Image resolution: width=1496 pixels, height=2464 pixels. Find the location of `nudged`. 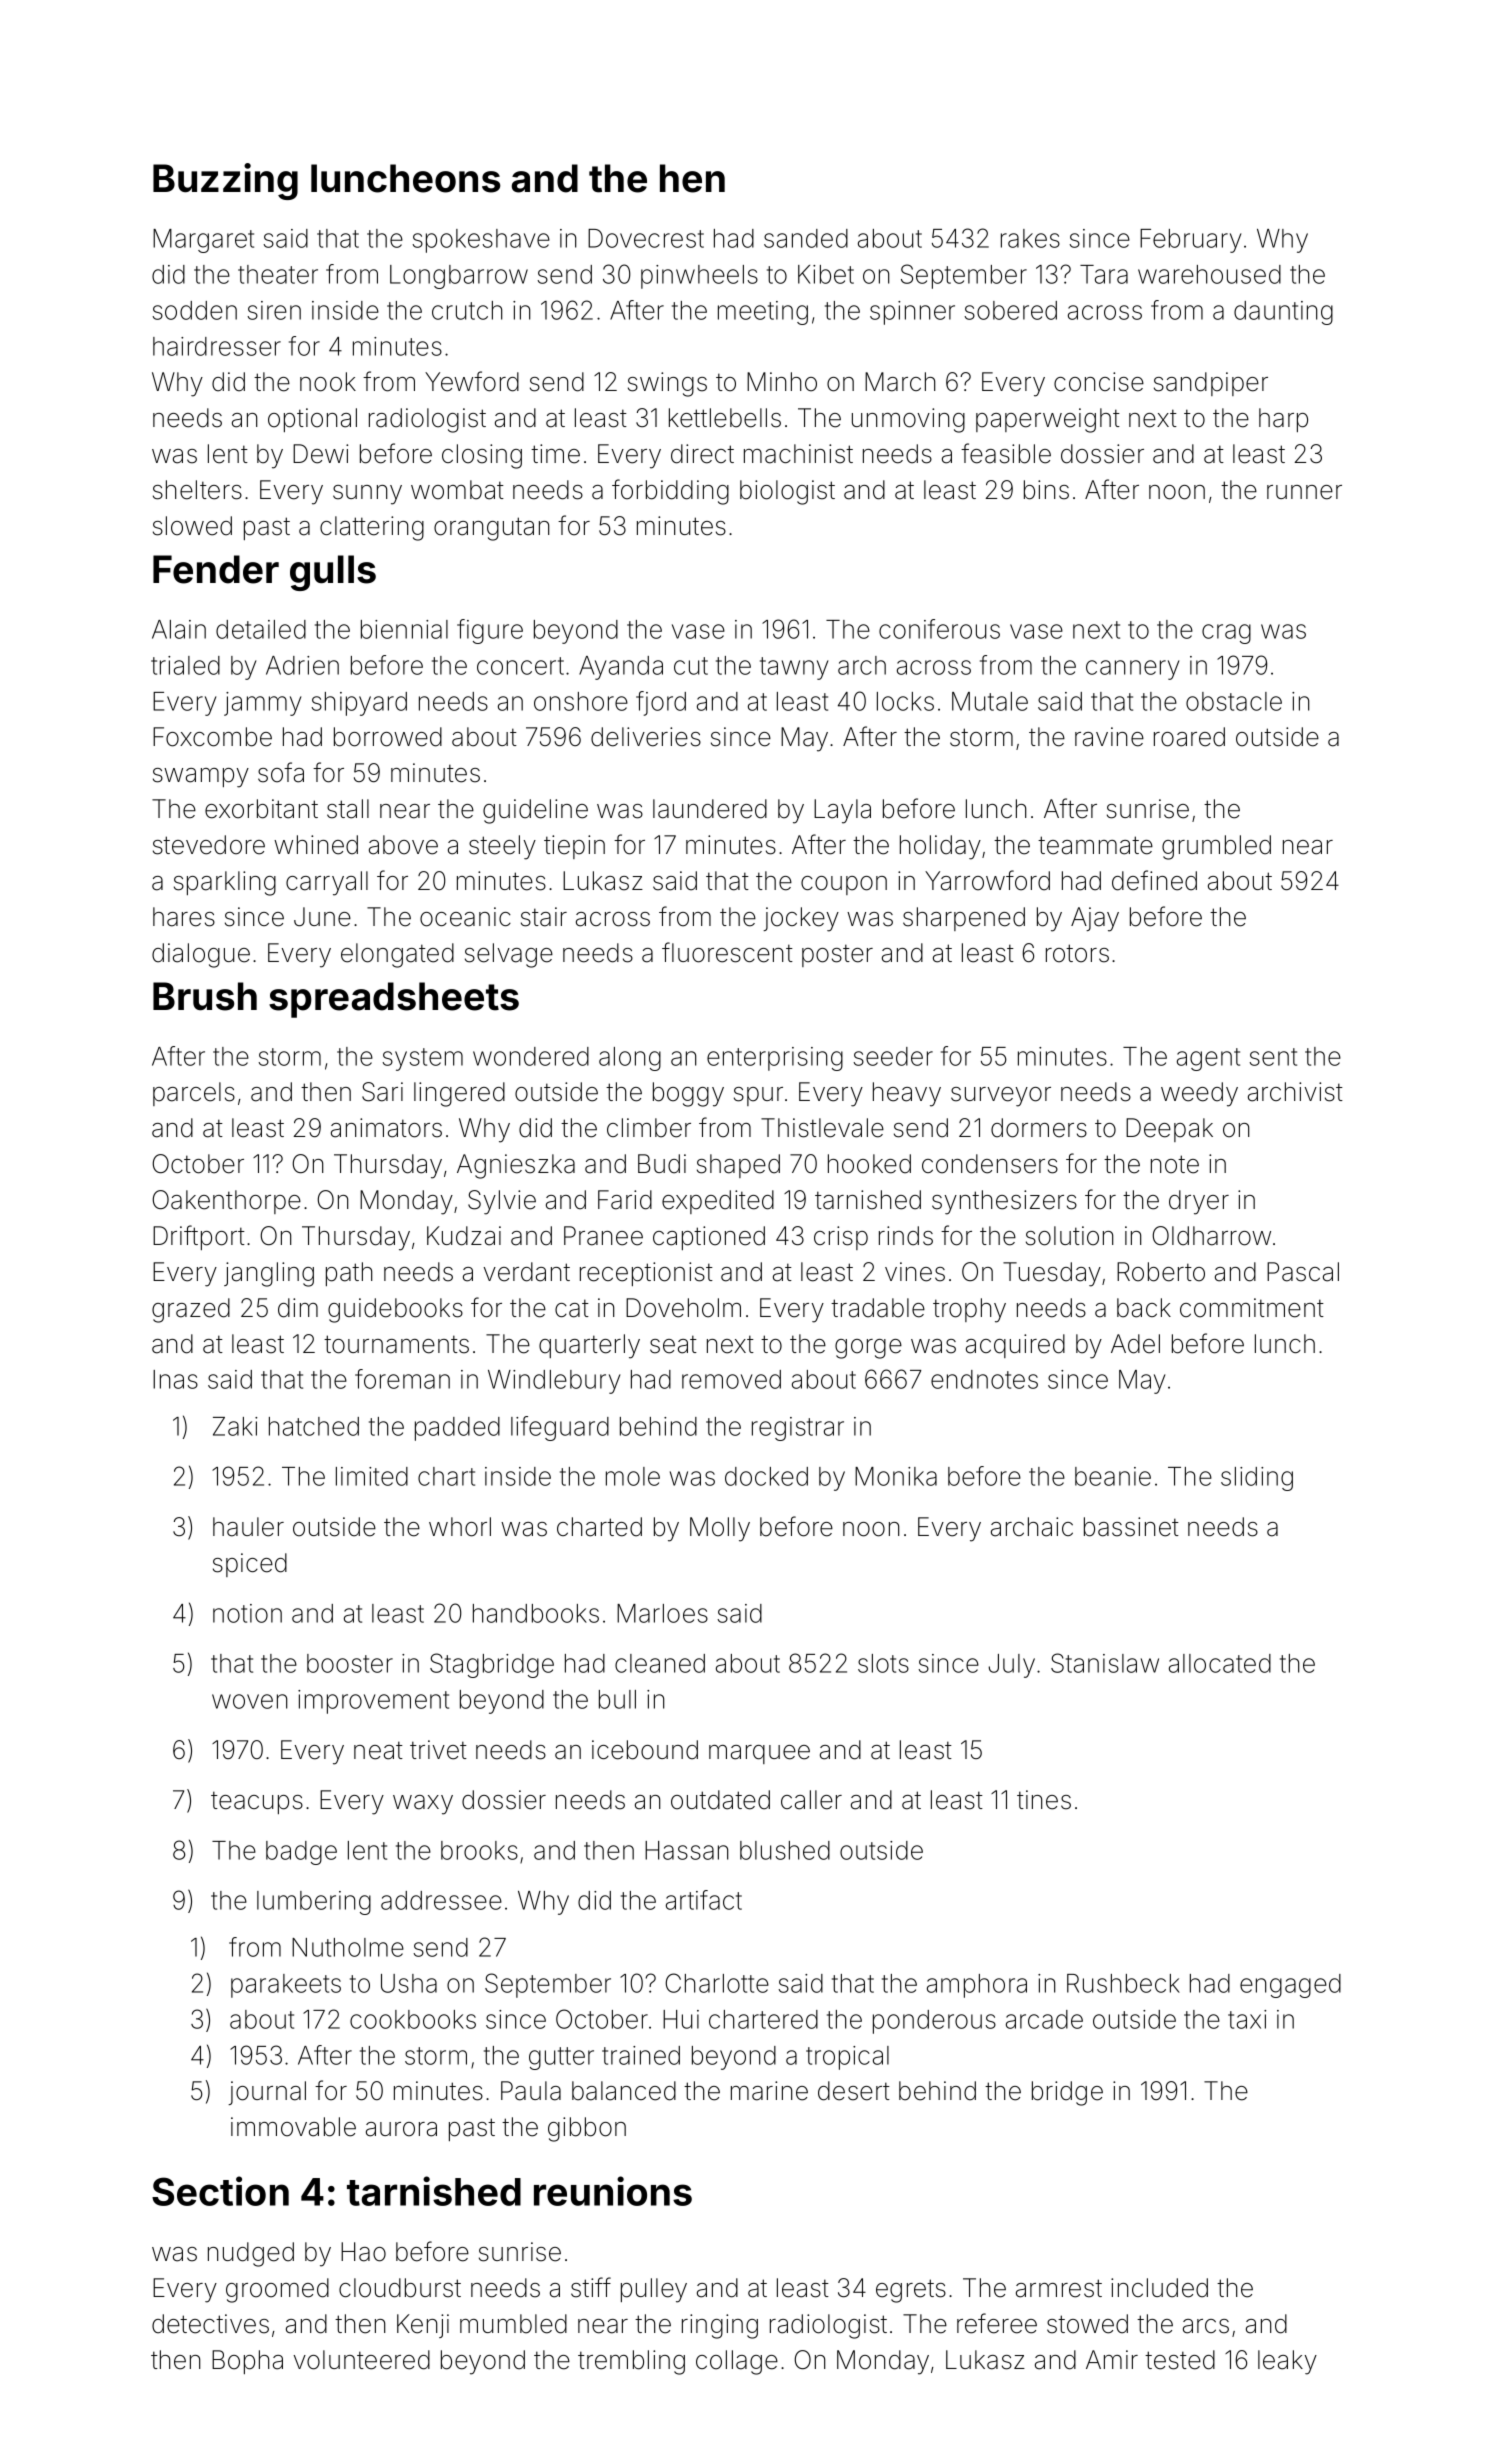

nudged is located at coordinates (251, 2254).
